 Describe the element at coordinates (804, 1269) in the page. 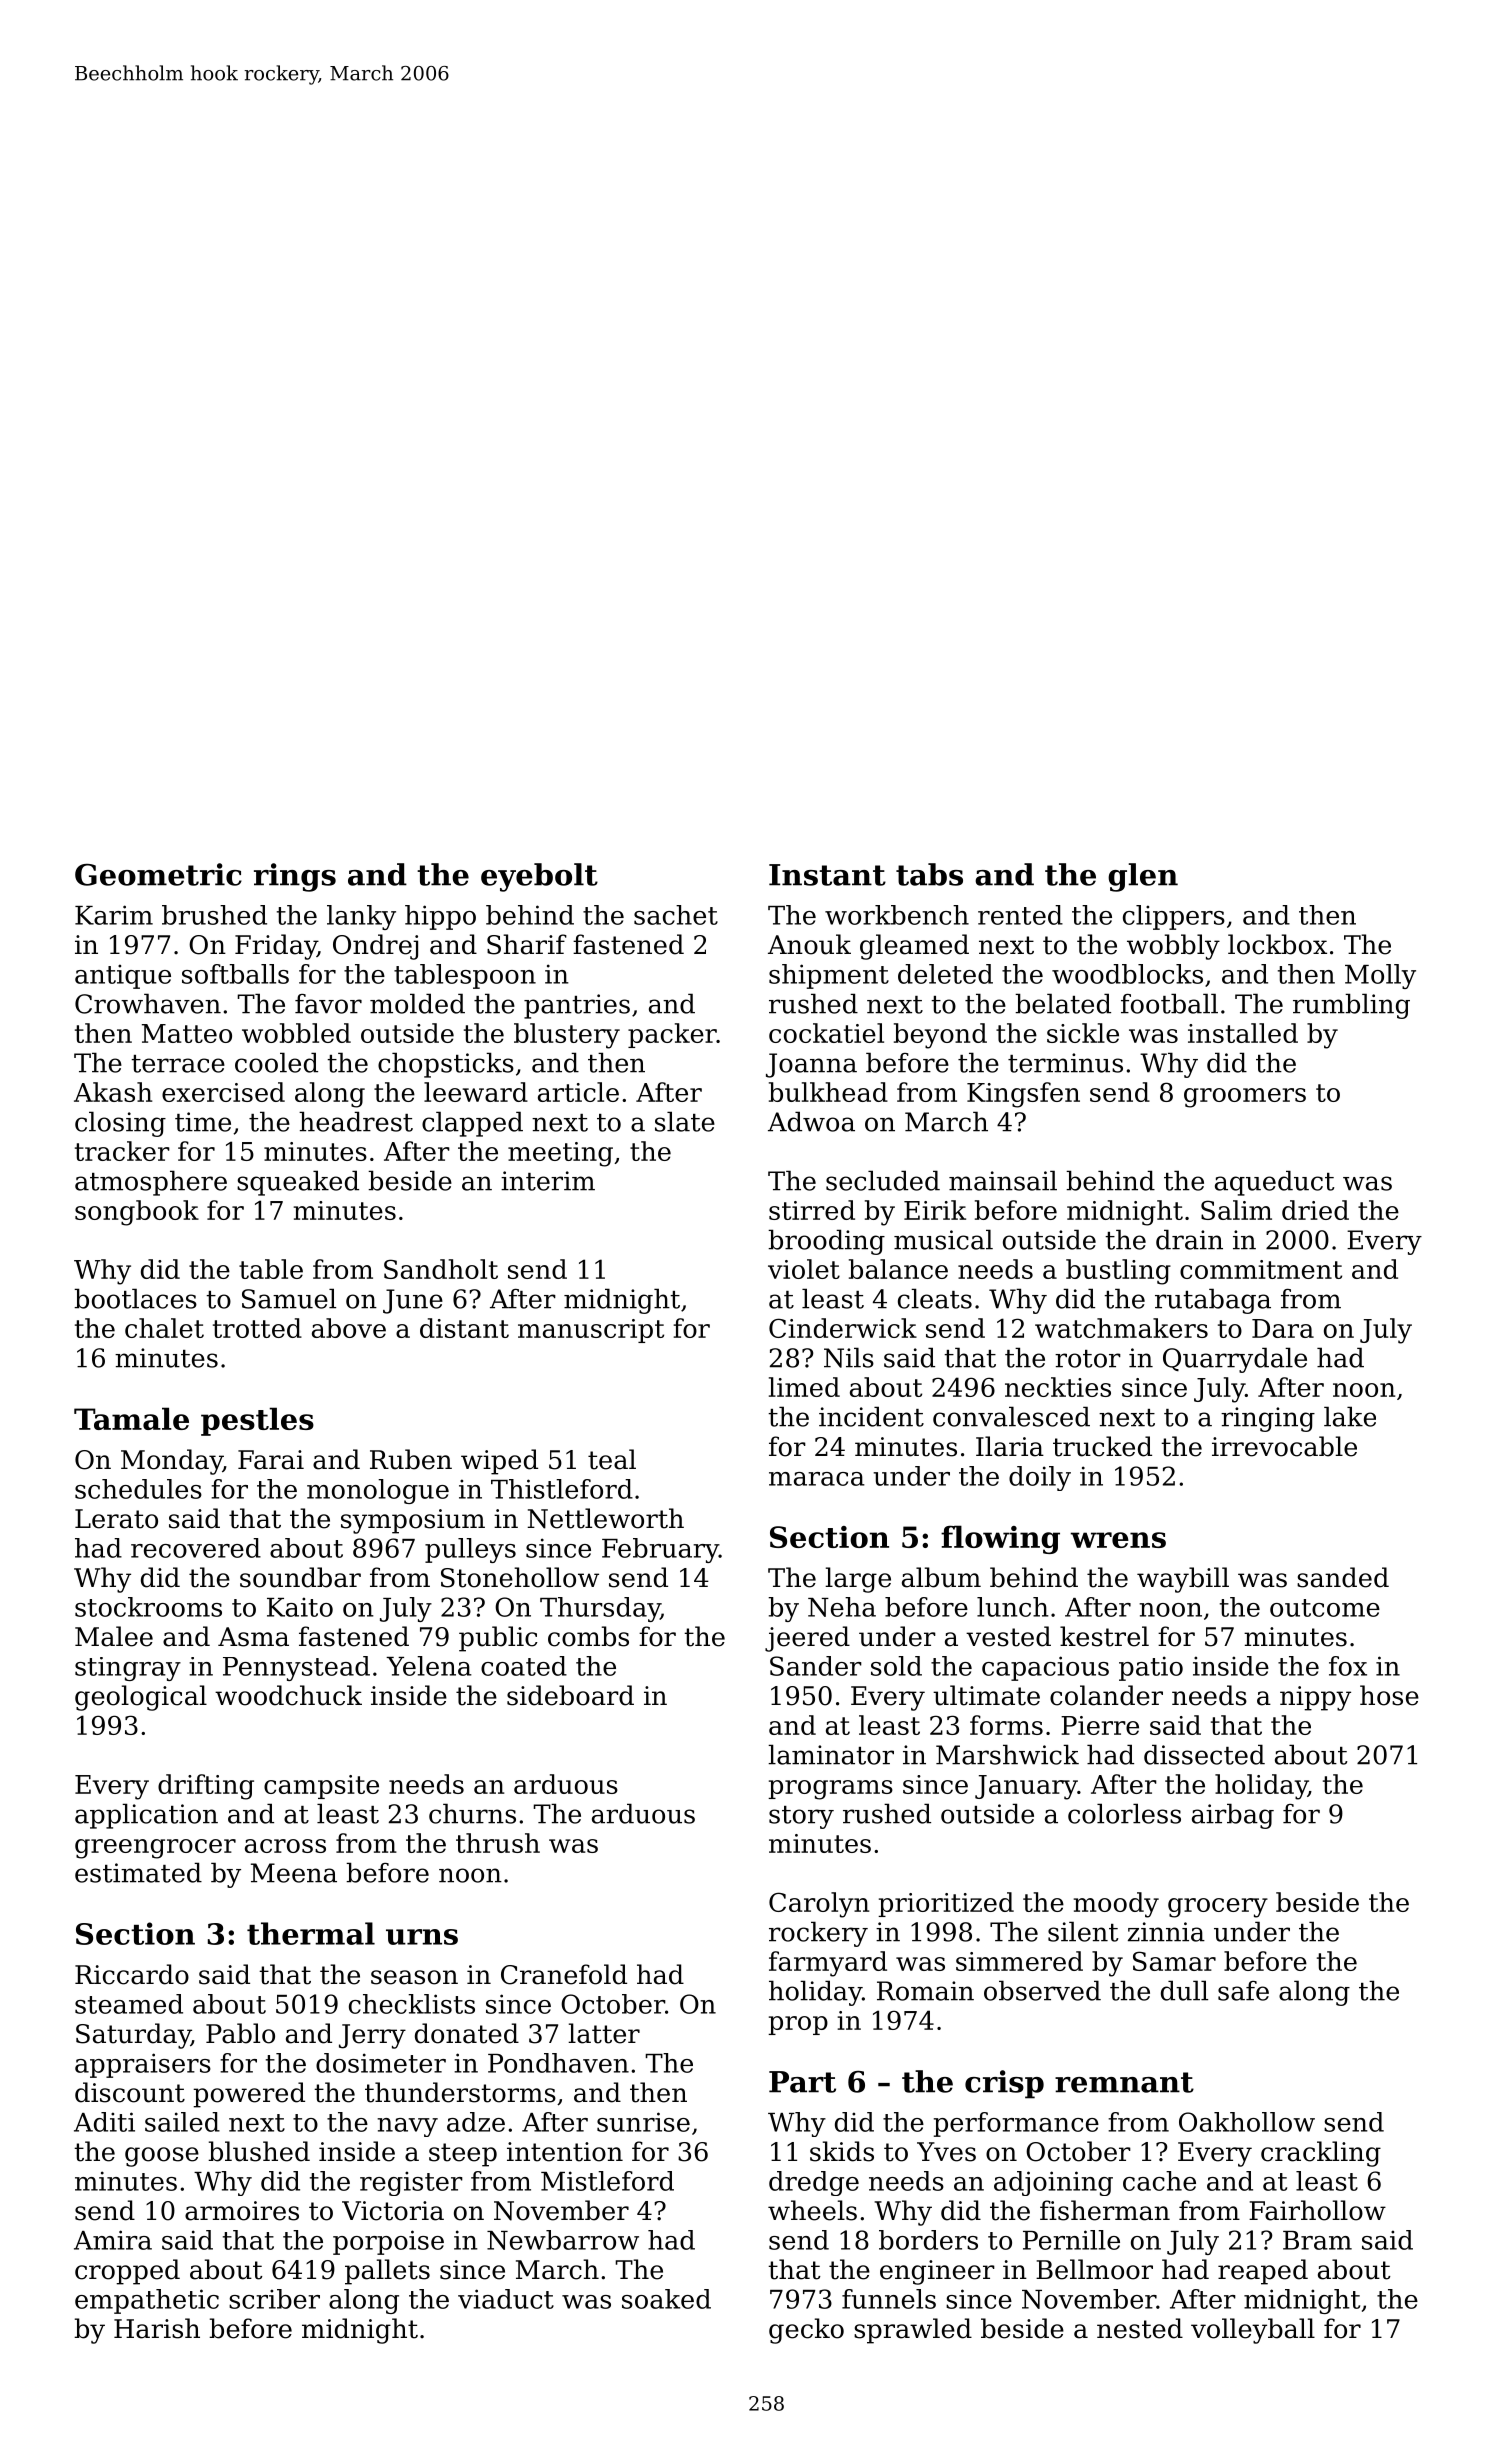

I see `violet` at that location.
